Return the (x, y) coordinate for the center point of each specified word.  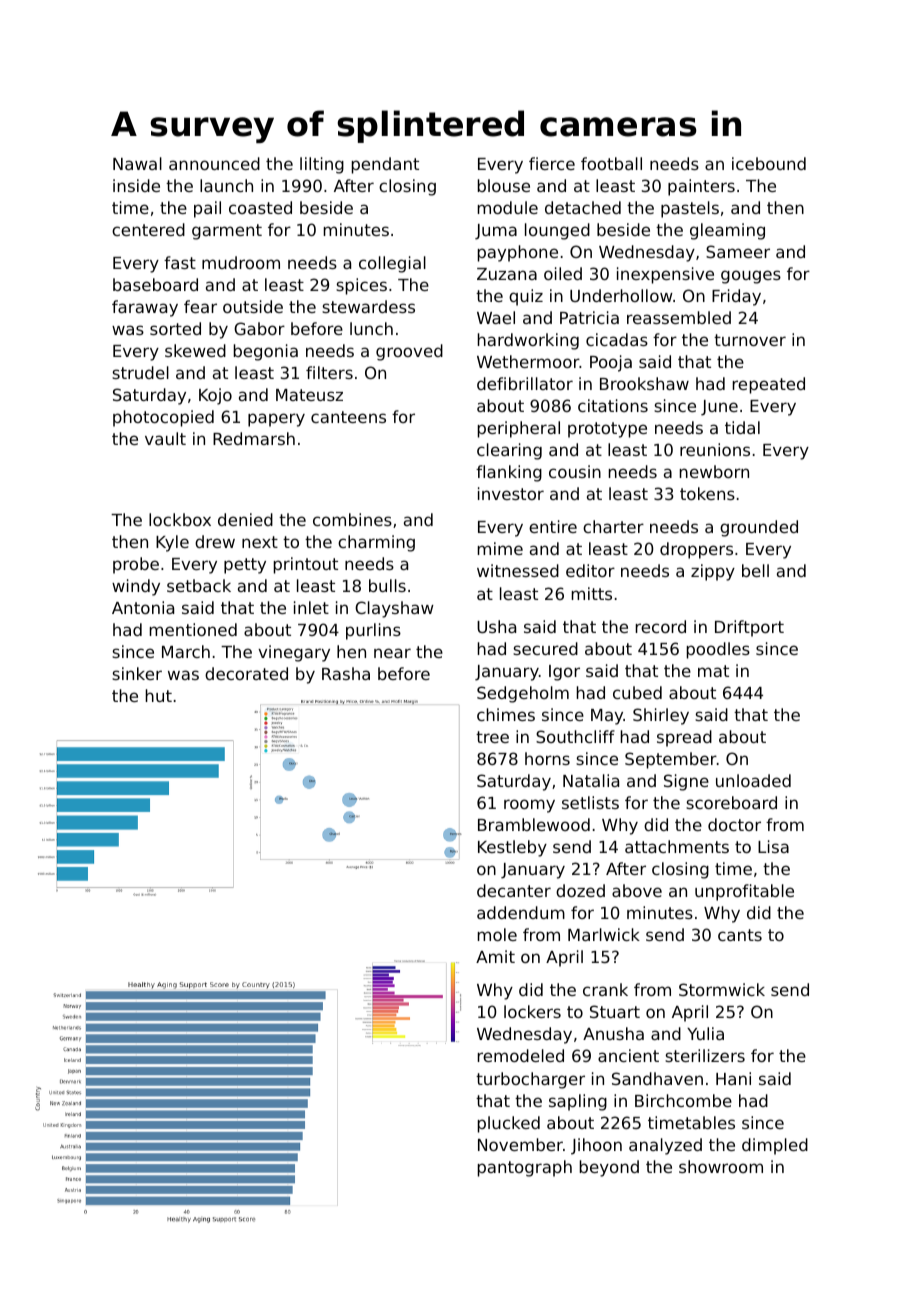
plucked (509, 1124)
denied (245, 519)
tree (492, 737)
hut (159, 695)
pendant (385, 165)
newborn (714, 471)
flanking (509, 473)
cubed (637, 692)
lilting (322, 165)
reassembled (679, 317)
